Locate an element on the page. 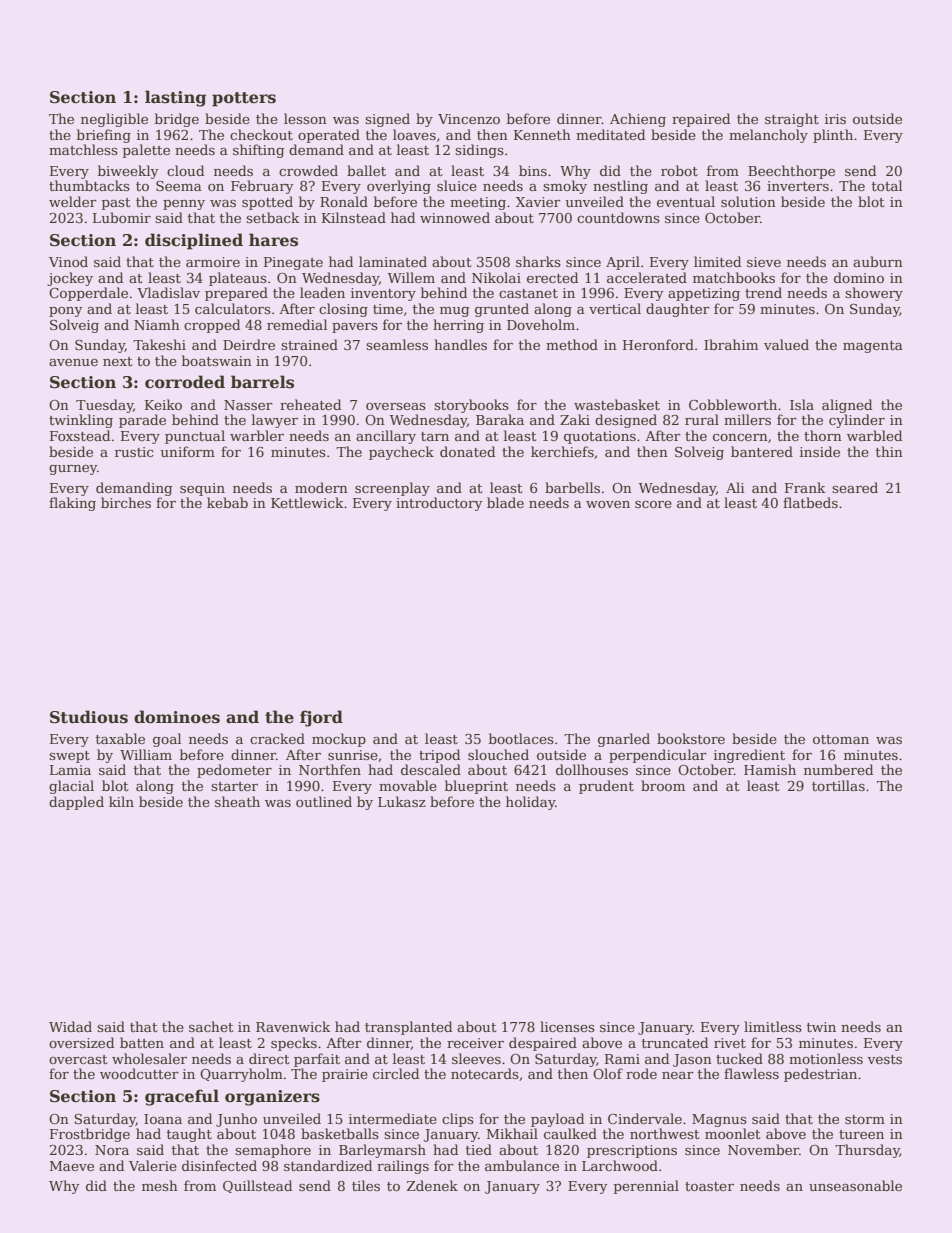 The height and width of the page is (1233, 952). Zdenek is located at coordinates (432, 1185).
